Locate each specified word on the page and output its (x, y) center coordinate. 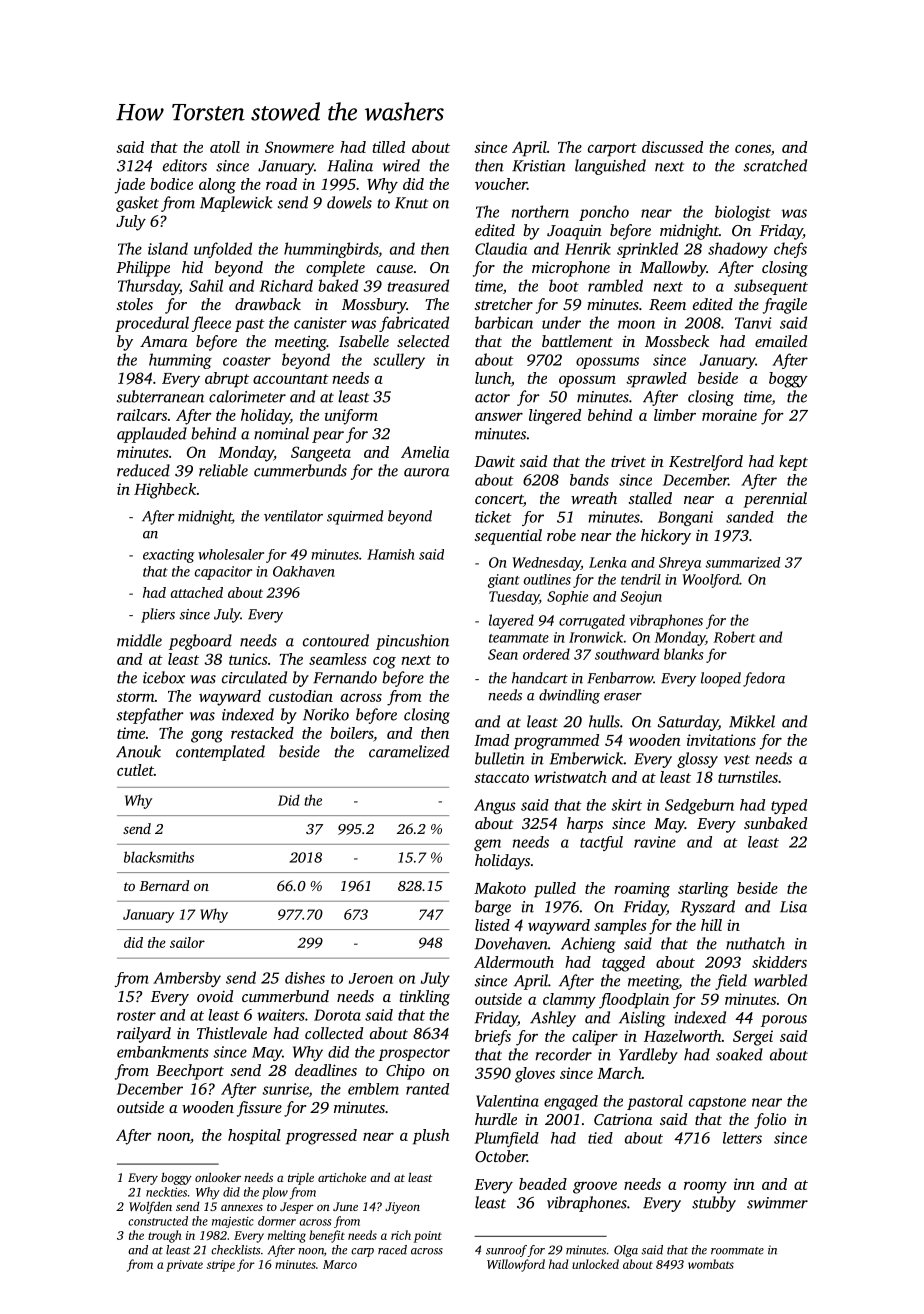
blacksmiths (159, 857)
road (281, 184)
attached (197, 592)
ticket (493, 517)
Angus (495, 806)
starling (703, 890)
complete (335, 269)
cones (753, 149)
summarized (742, 562)
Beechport (190, 1072)
